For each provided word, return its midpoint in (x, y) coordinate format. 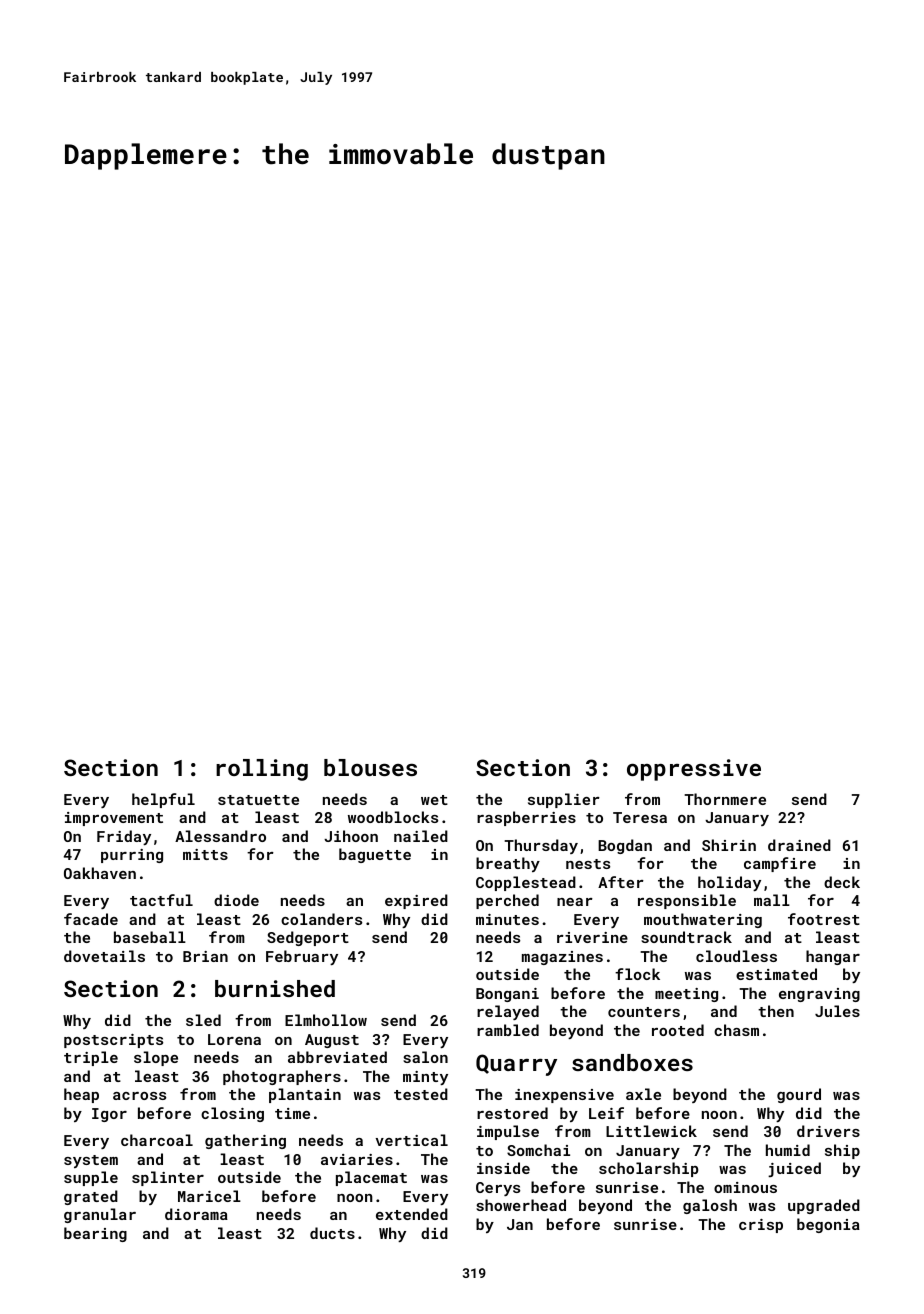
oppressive (694, 770)
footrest (824, 919)
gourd (799, 1095)
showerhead (521, 1205)
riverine (592, 937)
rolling (262, 770)
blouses (370, 767)
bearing (95, 1234)
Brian (205, 956)
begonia (828, 1225)
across (139, 1096)
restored (512, 1113)
